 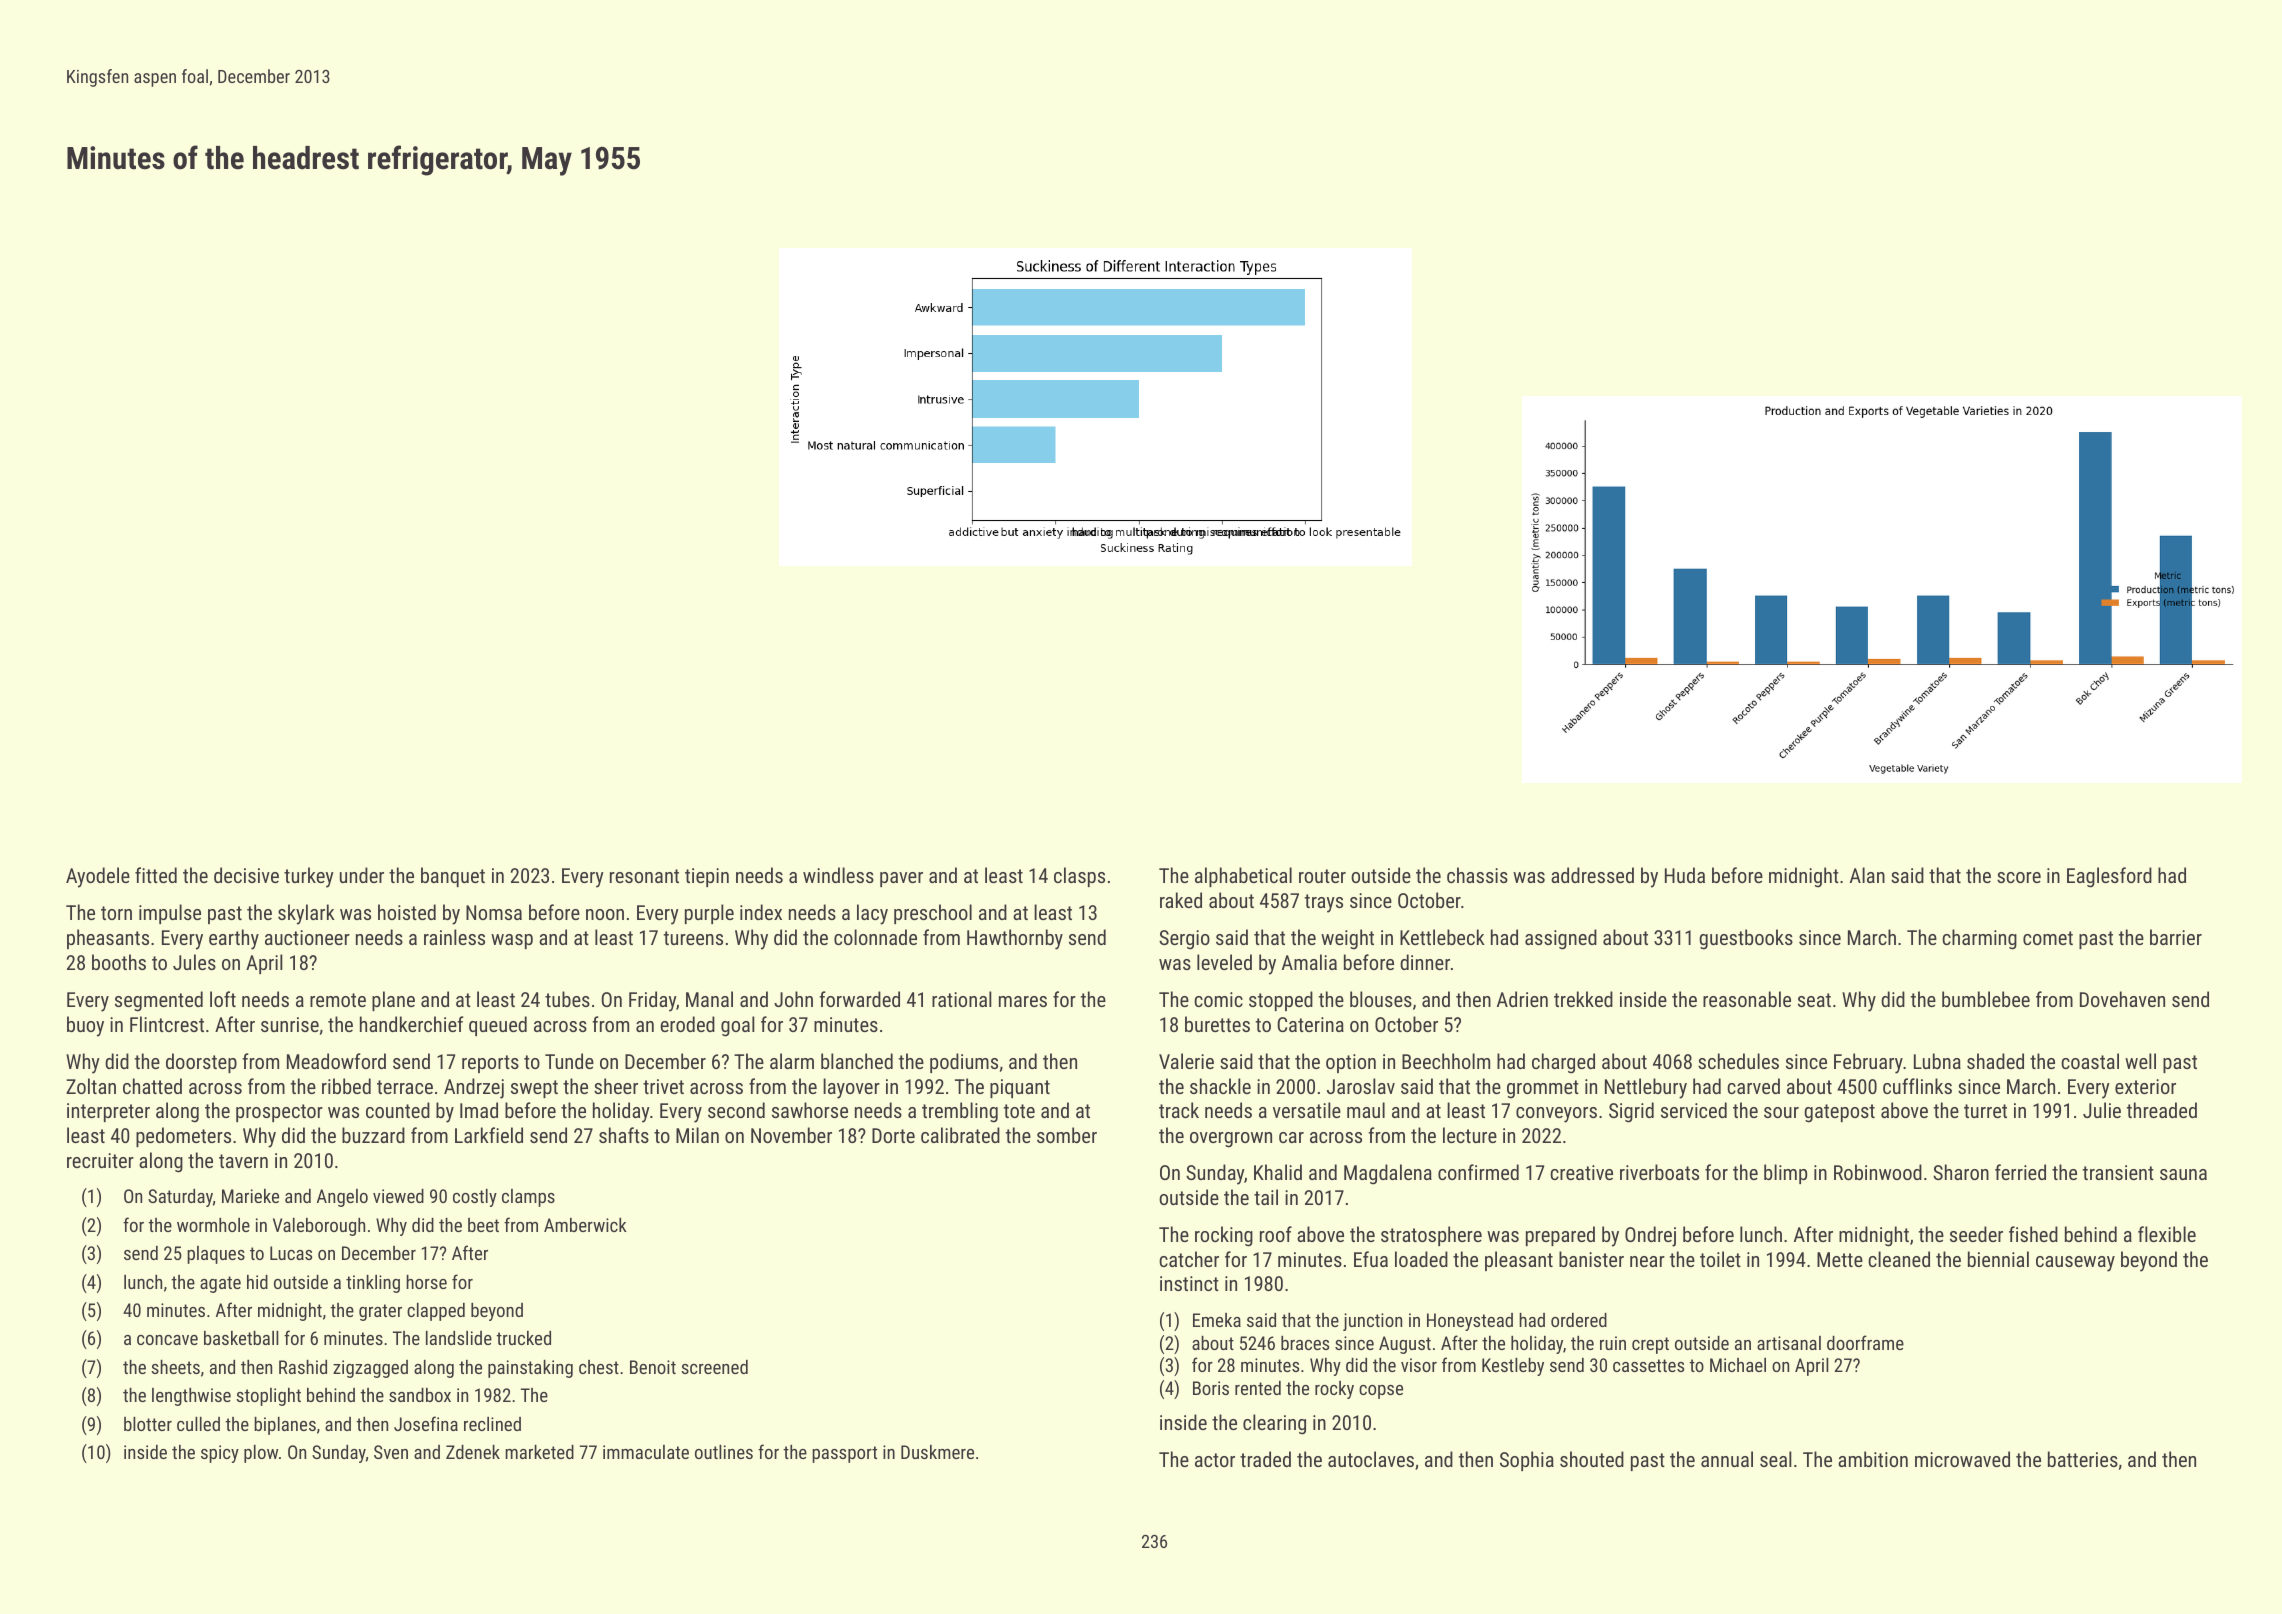 What do you see at coordinates (148, 1424) in the screenshot?
I see `blotter` at bounding box center [148, 1424].
